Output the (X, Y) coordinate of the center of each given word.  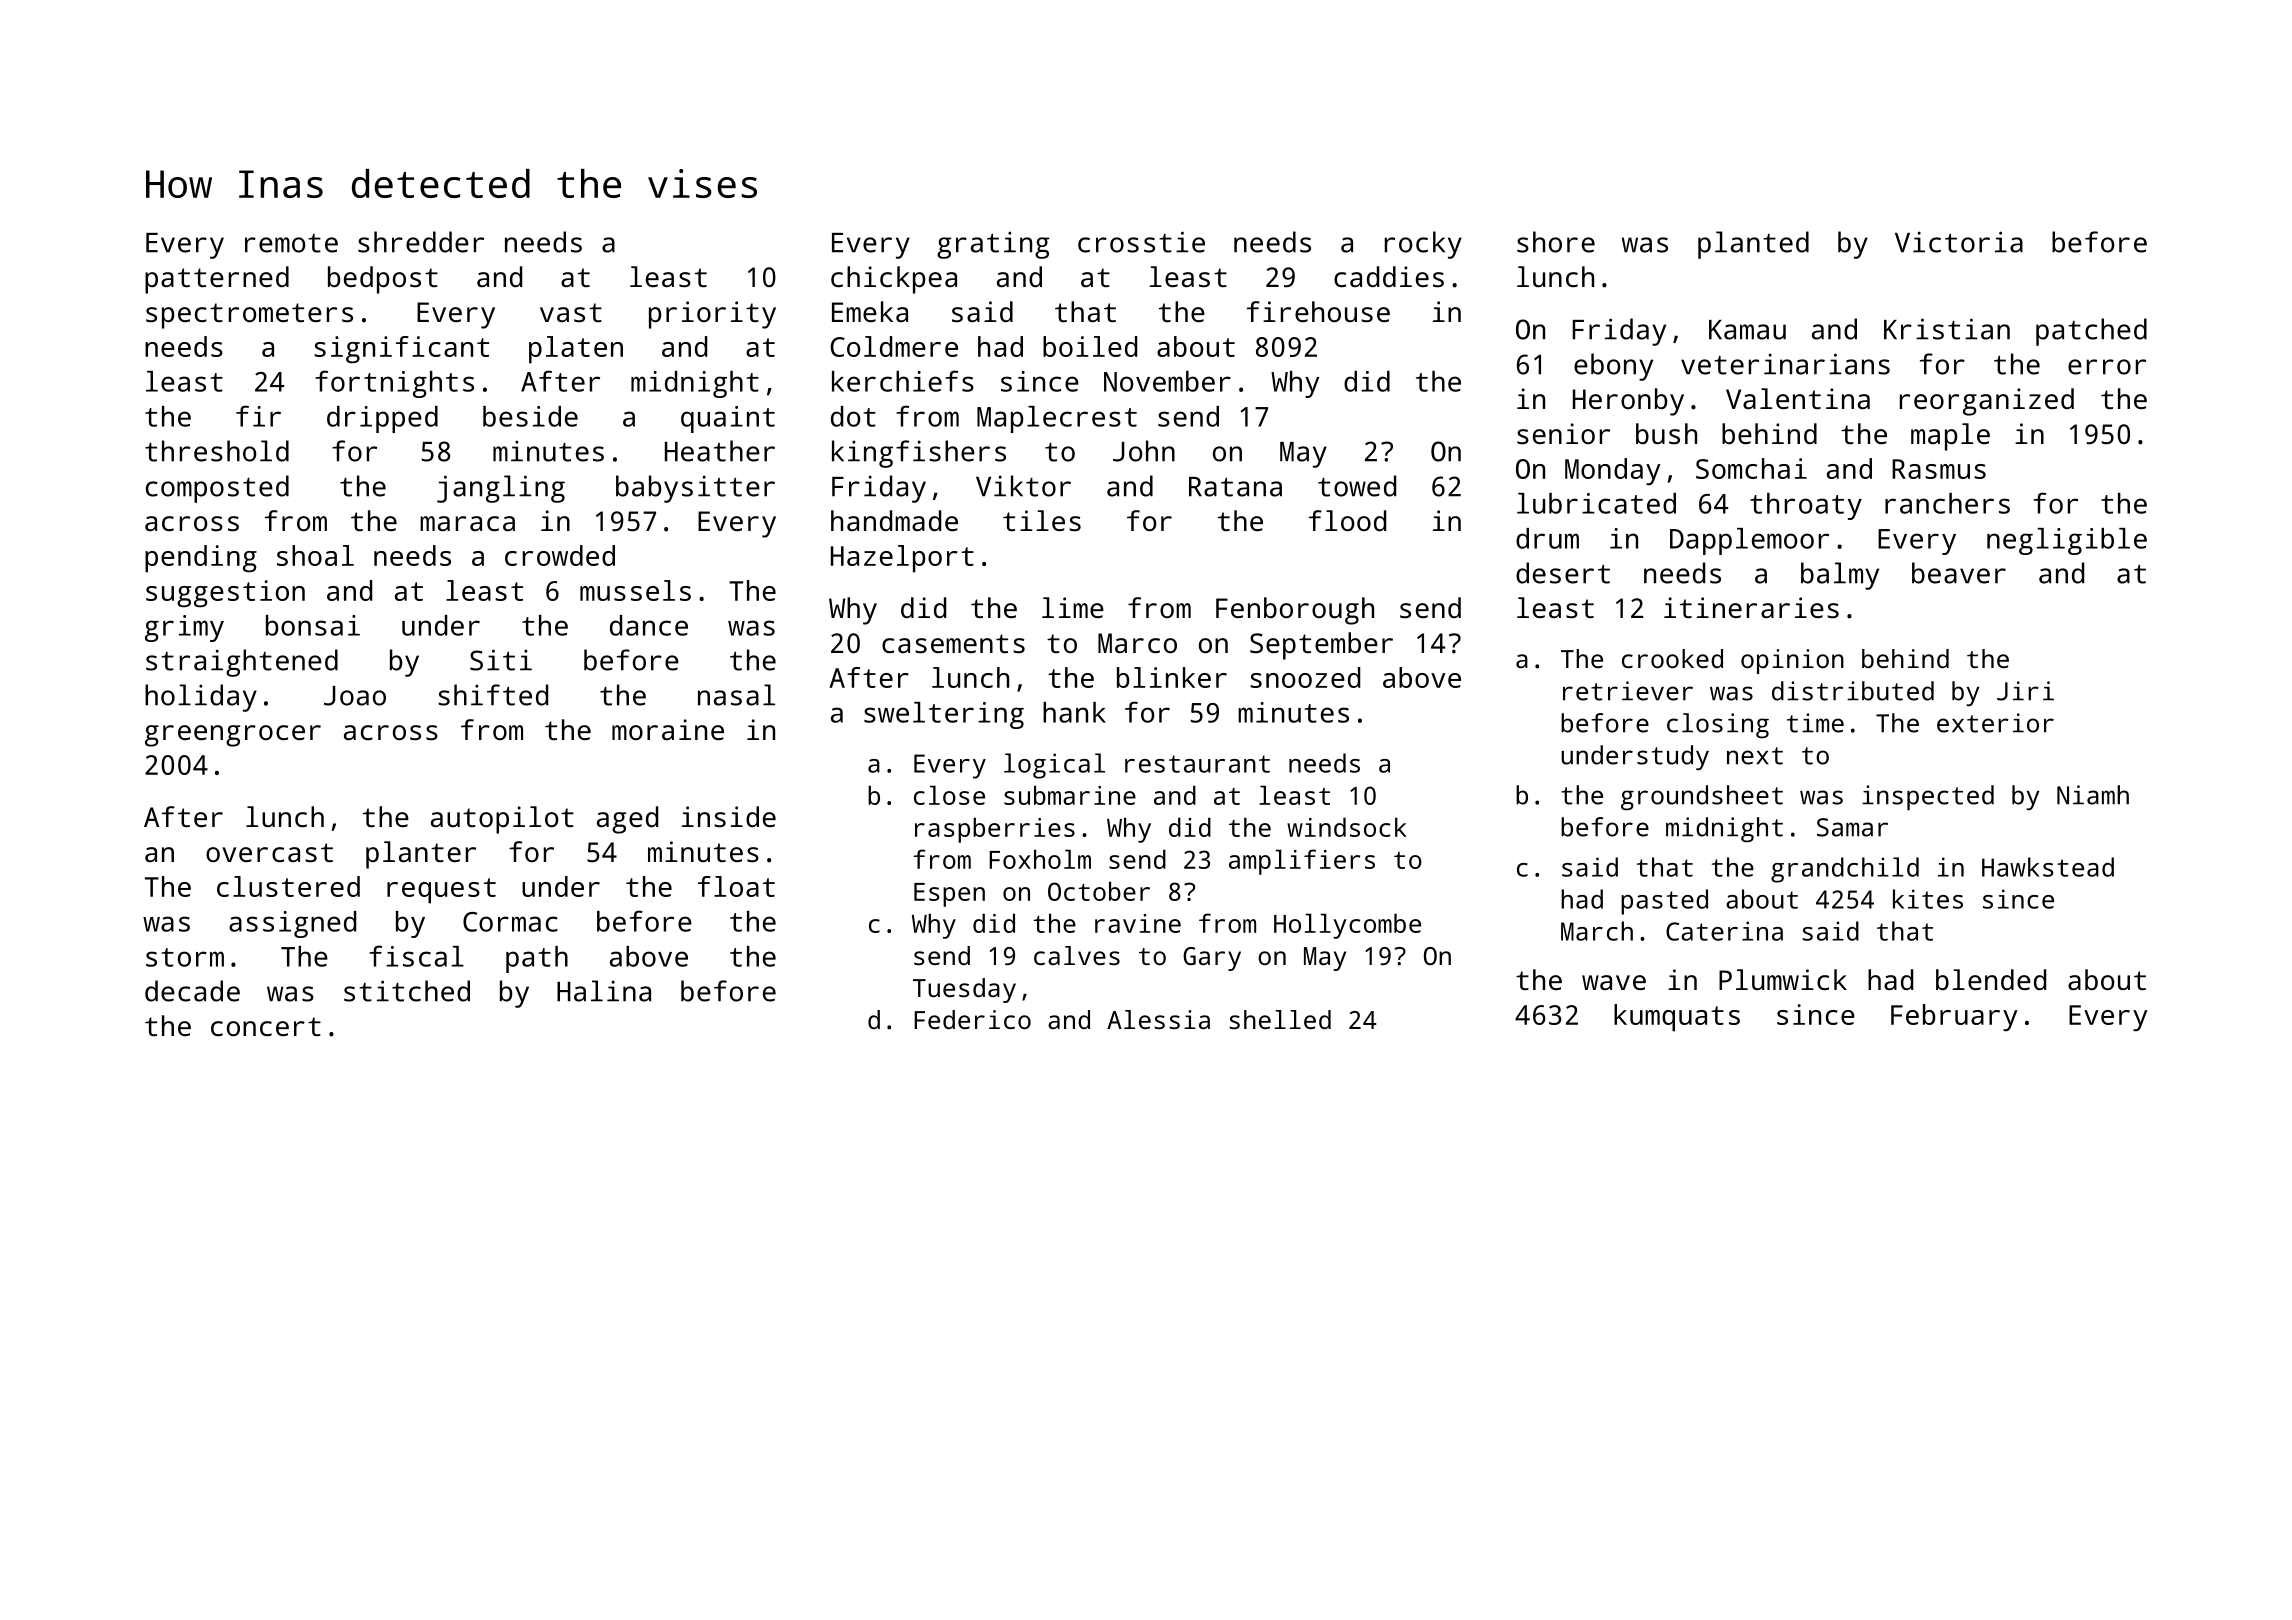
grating (993, 245)
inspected (1928, 798)
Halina (604, 991)
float (736, 886)
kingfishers (919, 454)
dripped (382, 419)
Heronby (1628, 402)
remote (291, 243)
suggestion (225, 594)
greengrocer (233, 736)
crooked (1672, 658)
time (1815, 723)
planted (1753, 245)
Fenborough (1295, 611)
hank (1074, 712)
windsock (1347, 827)
